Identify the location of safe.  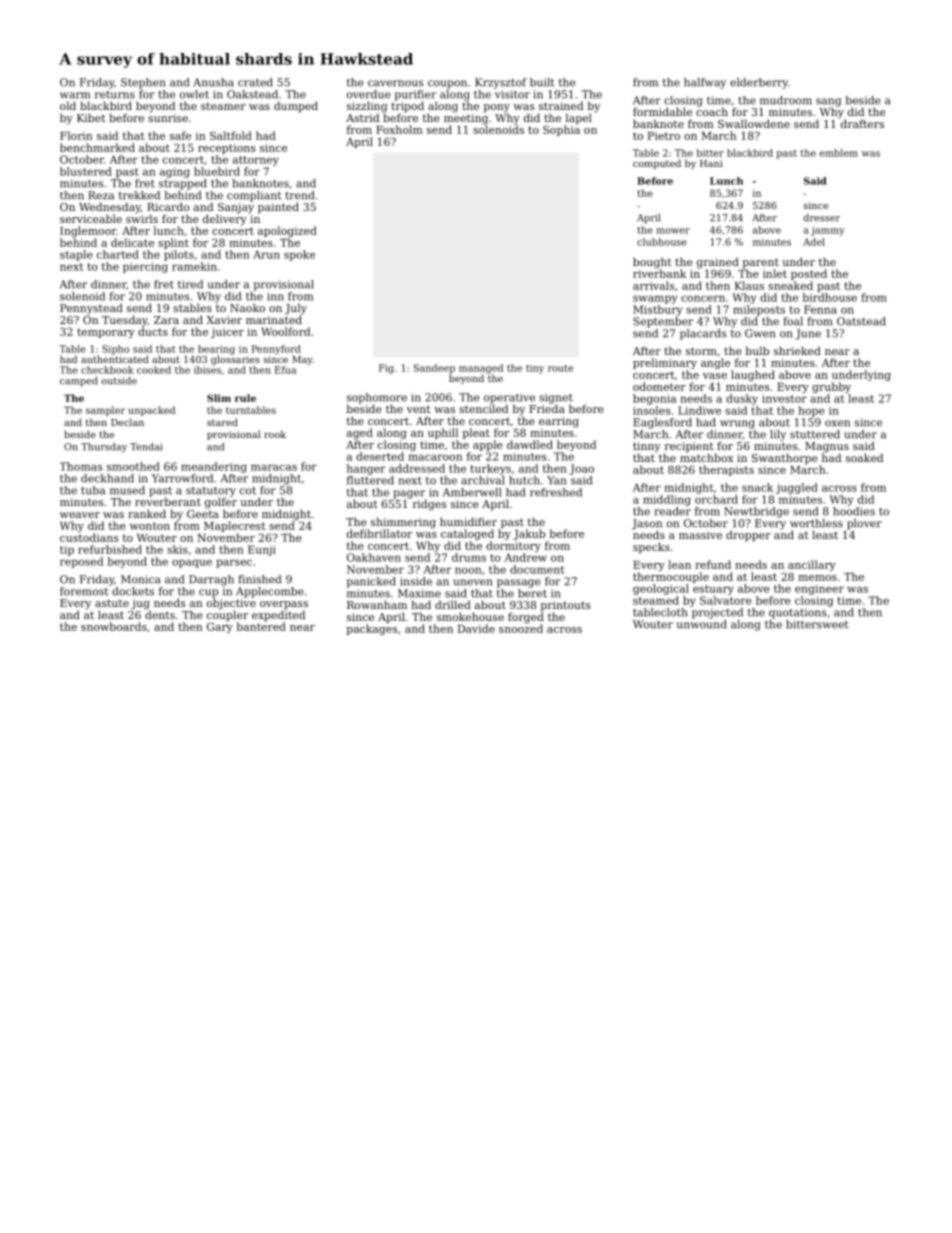
(180, 135).
